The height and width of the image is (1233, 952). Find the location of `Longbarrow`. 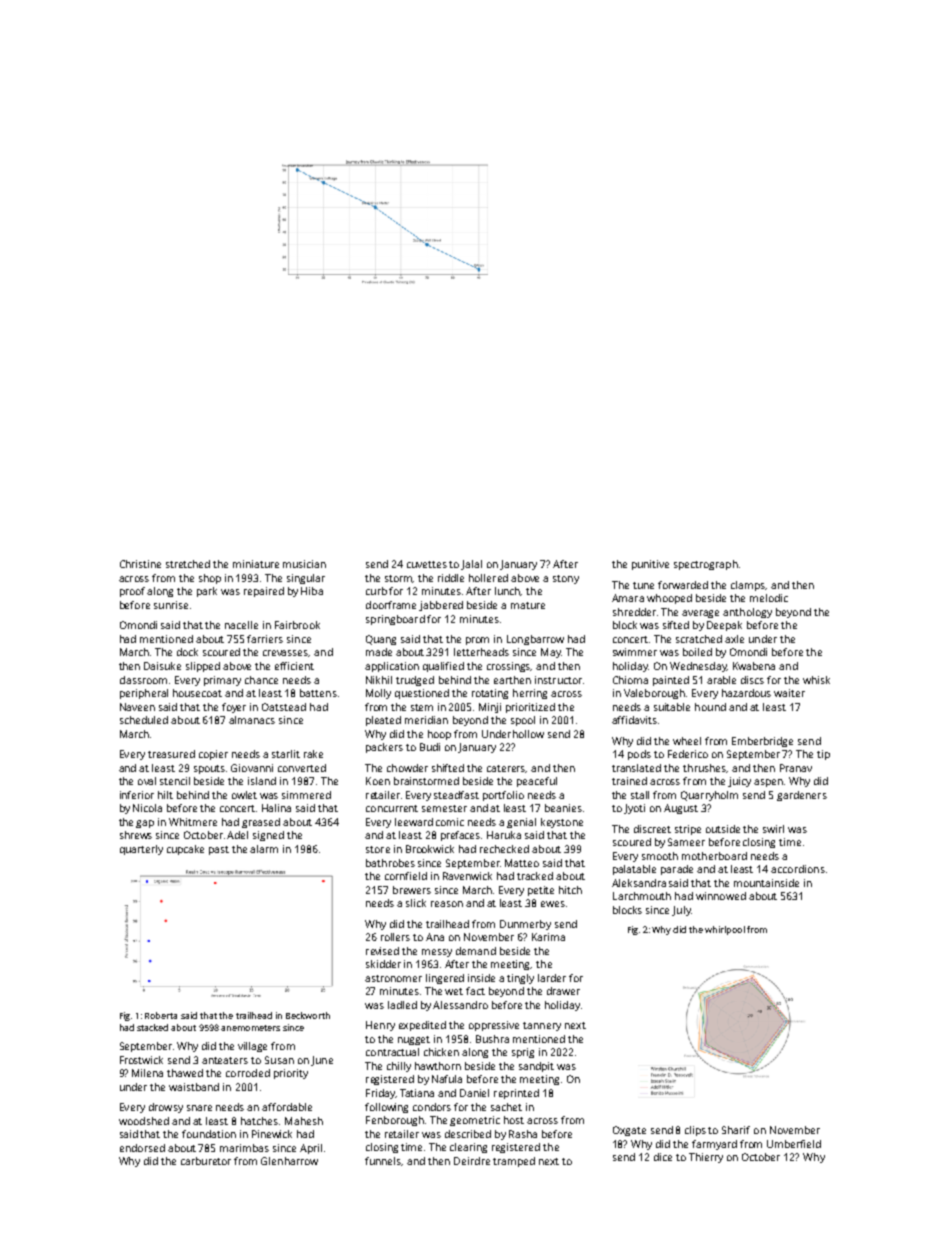

Longbarrow is located at coordinates (535, 640).
